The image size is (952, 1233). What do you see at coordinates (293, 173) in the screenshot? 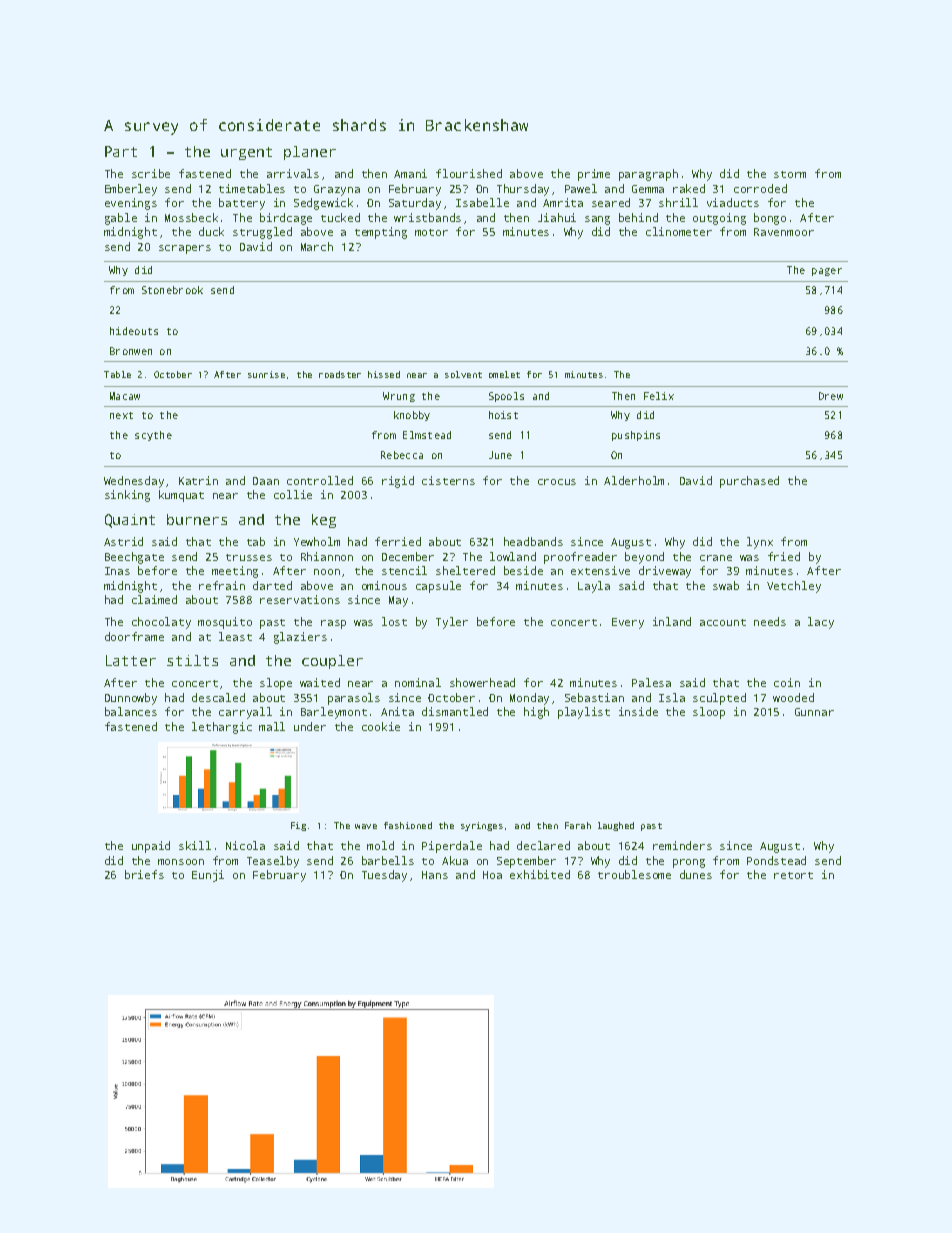
I see `arrivals` at bounding box center [293, 173].
